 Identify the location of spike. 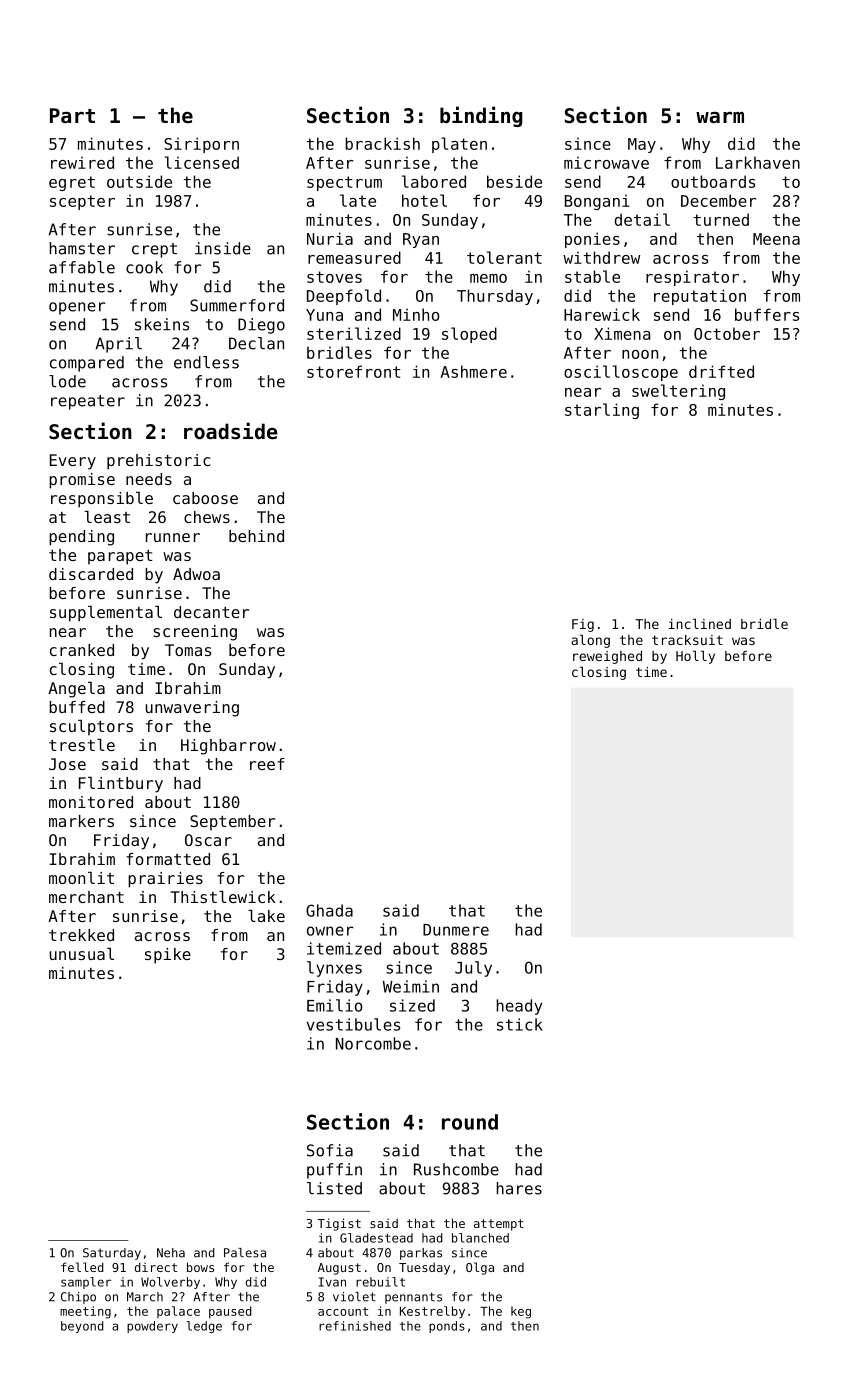
(168, 956).
